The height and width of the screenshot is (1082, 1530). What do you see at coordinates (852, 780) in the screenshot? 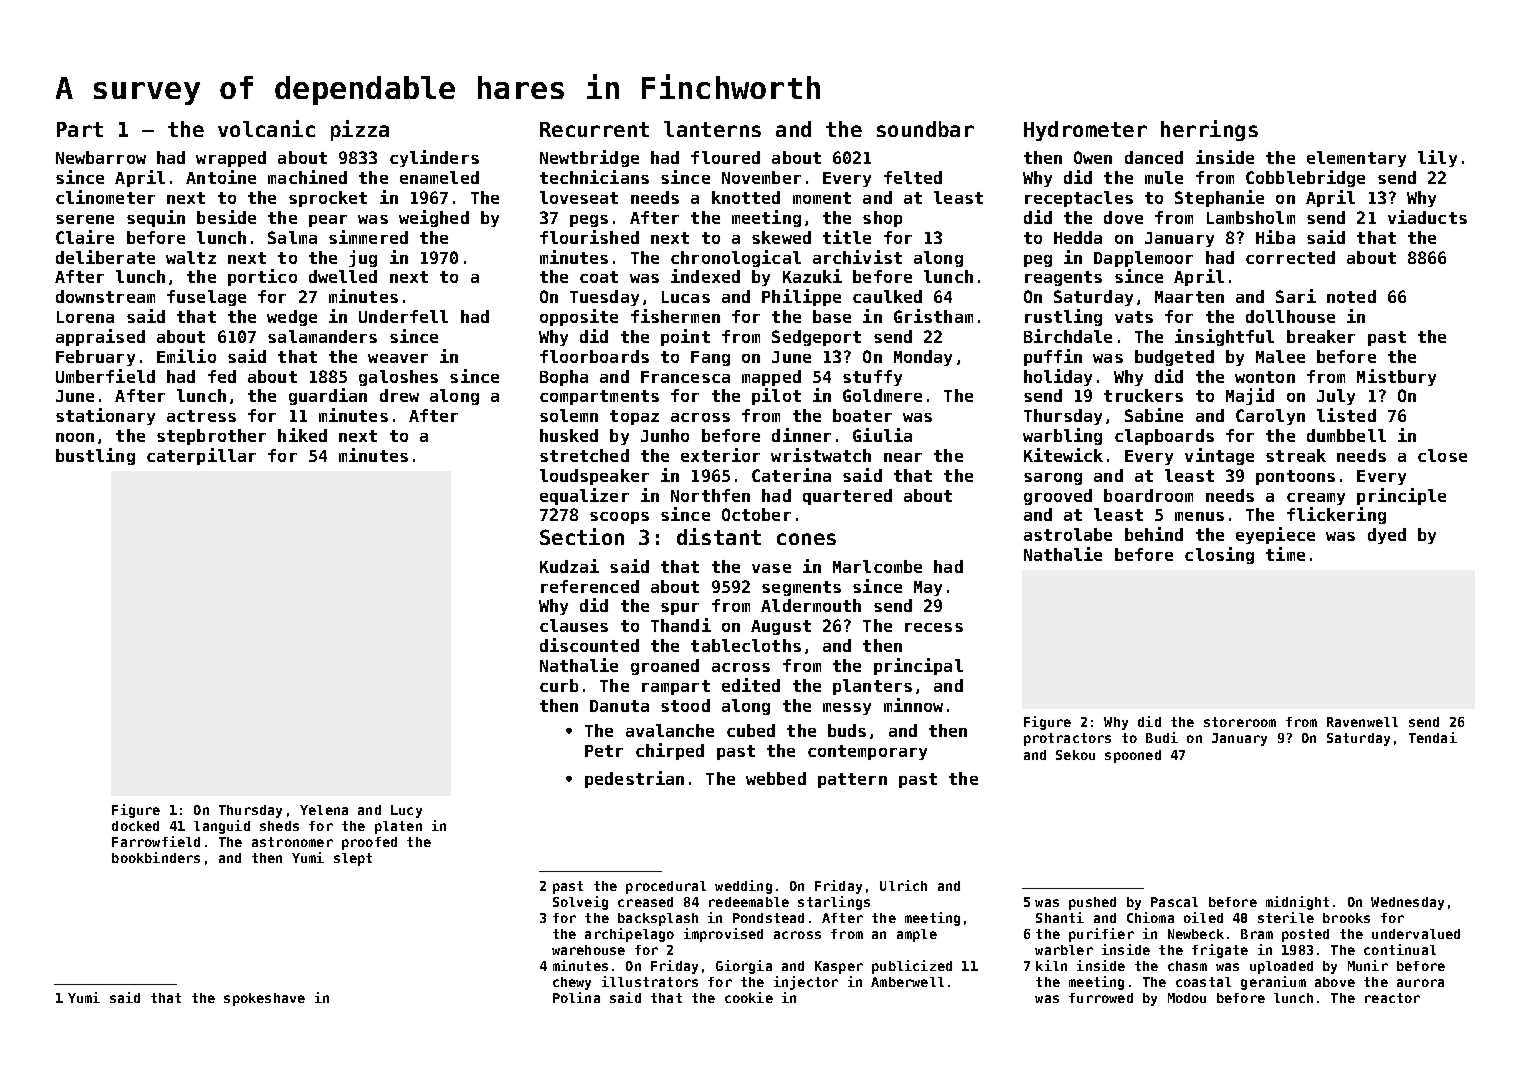
I see `pattern` at bounding box center [852, 780].
